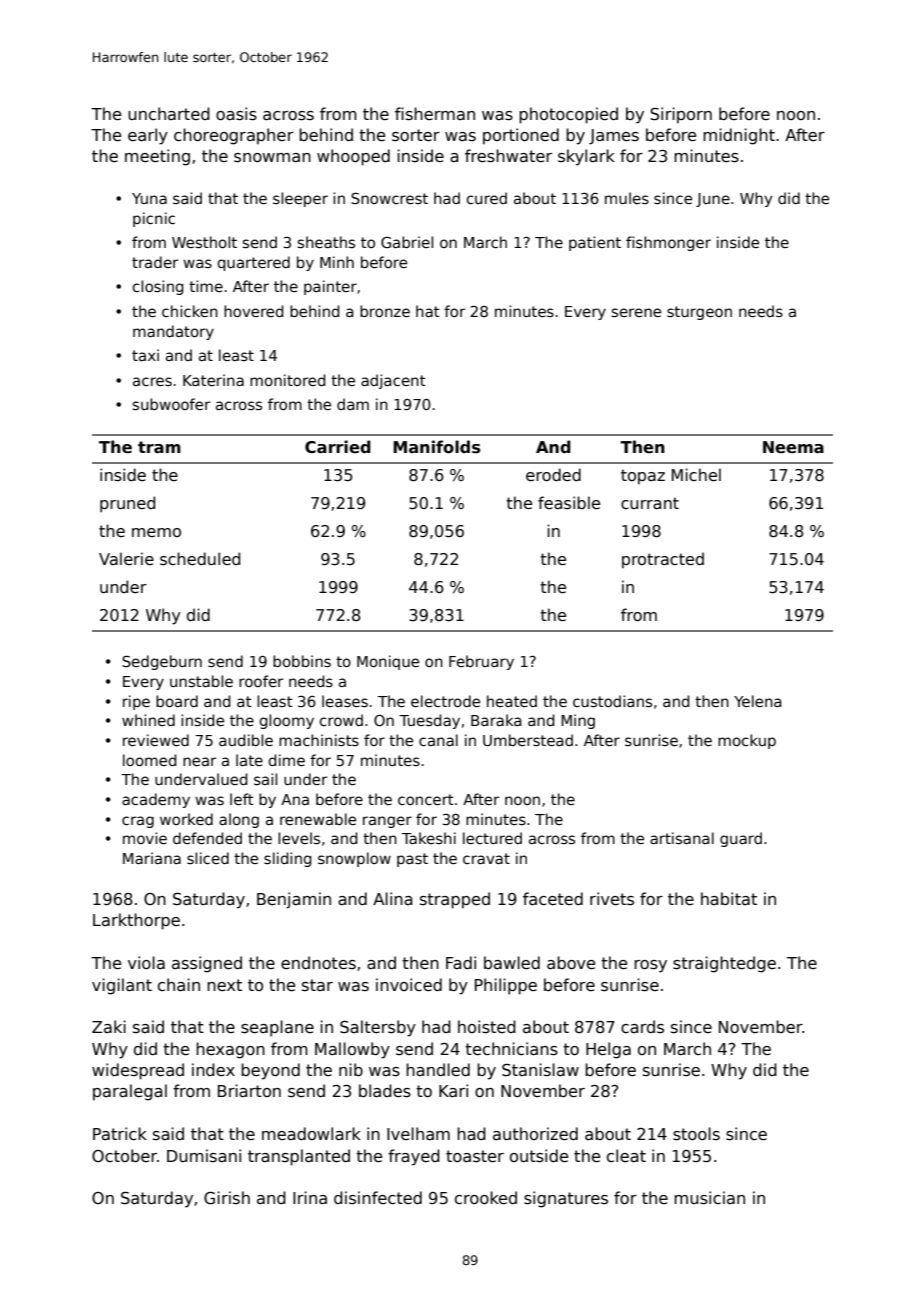 This image has height=1308, width=924. I want to click on sturgeon, so click(699, 313).
